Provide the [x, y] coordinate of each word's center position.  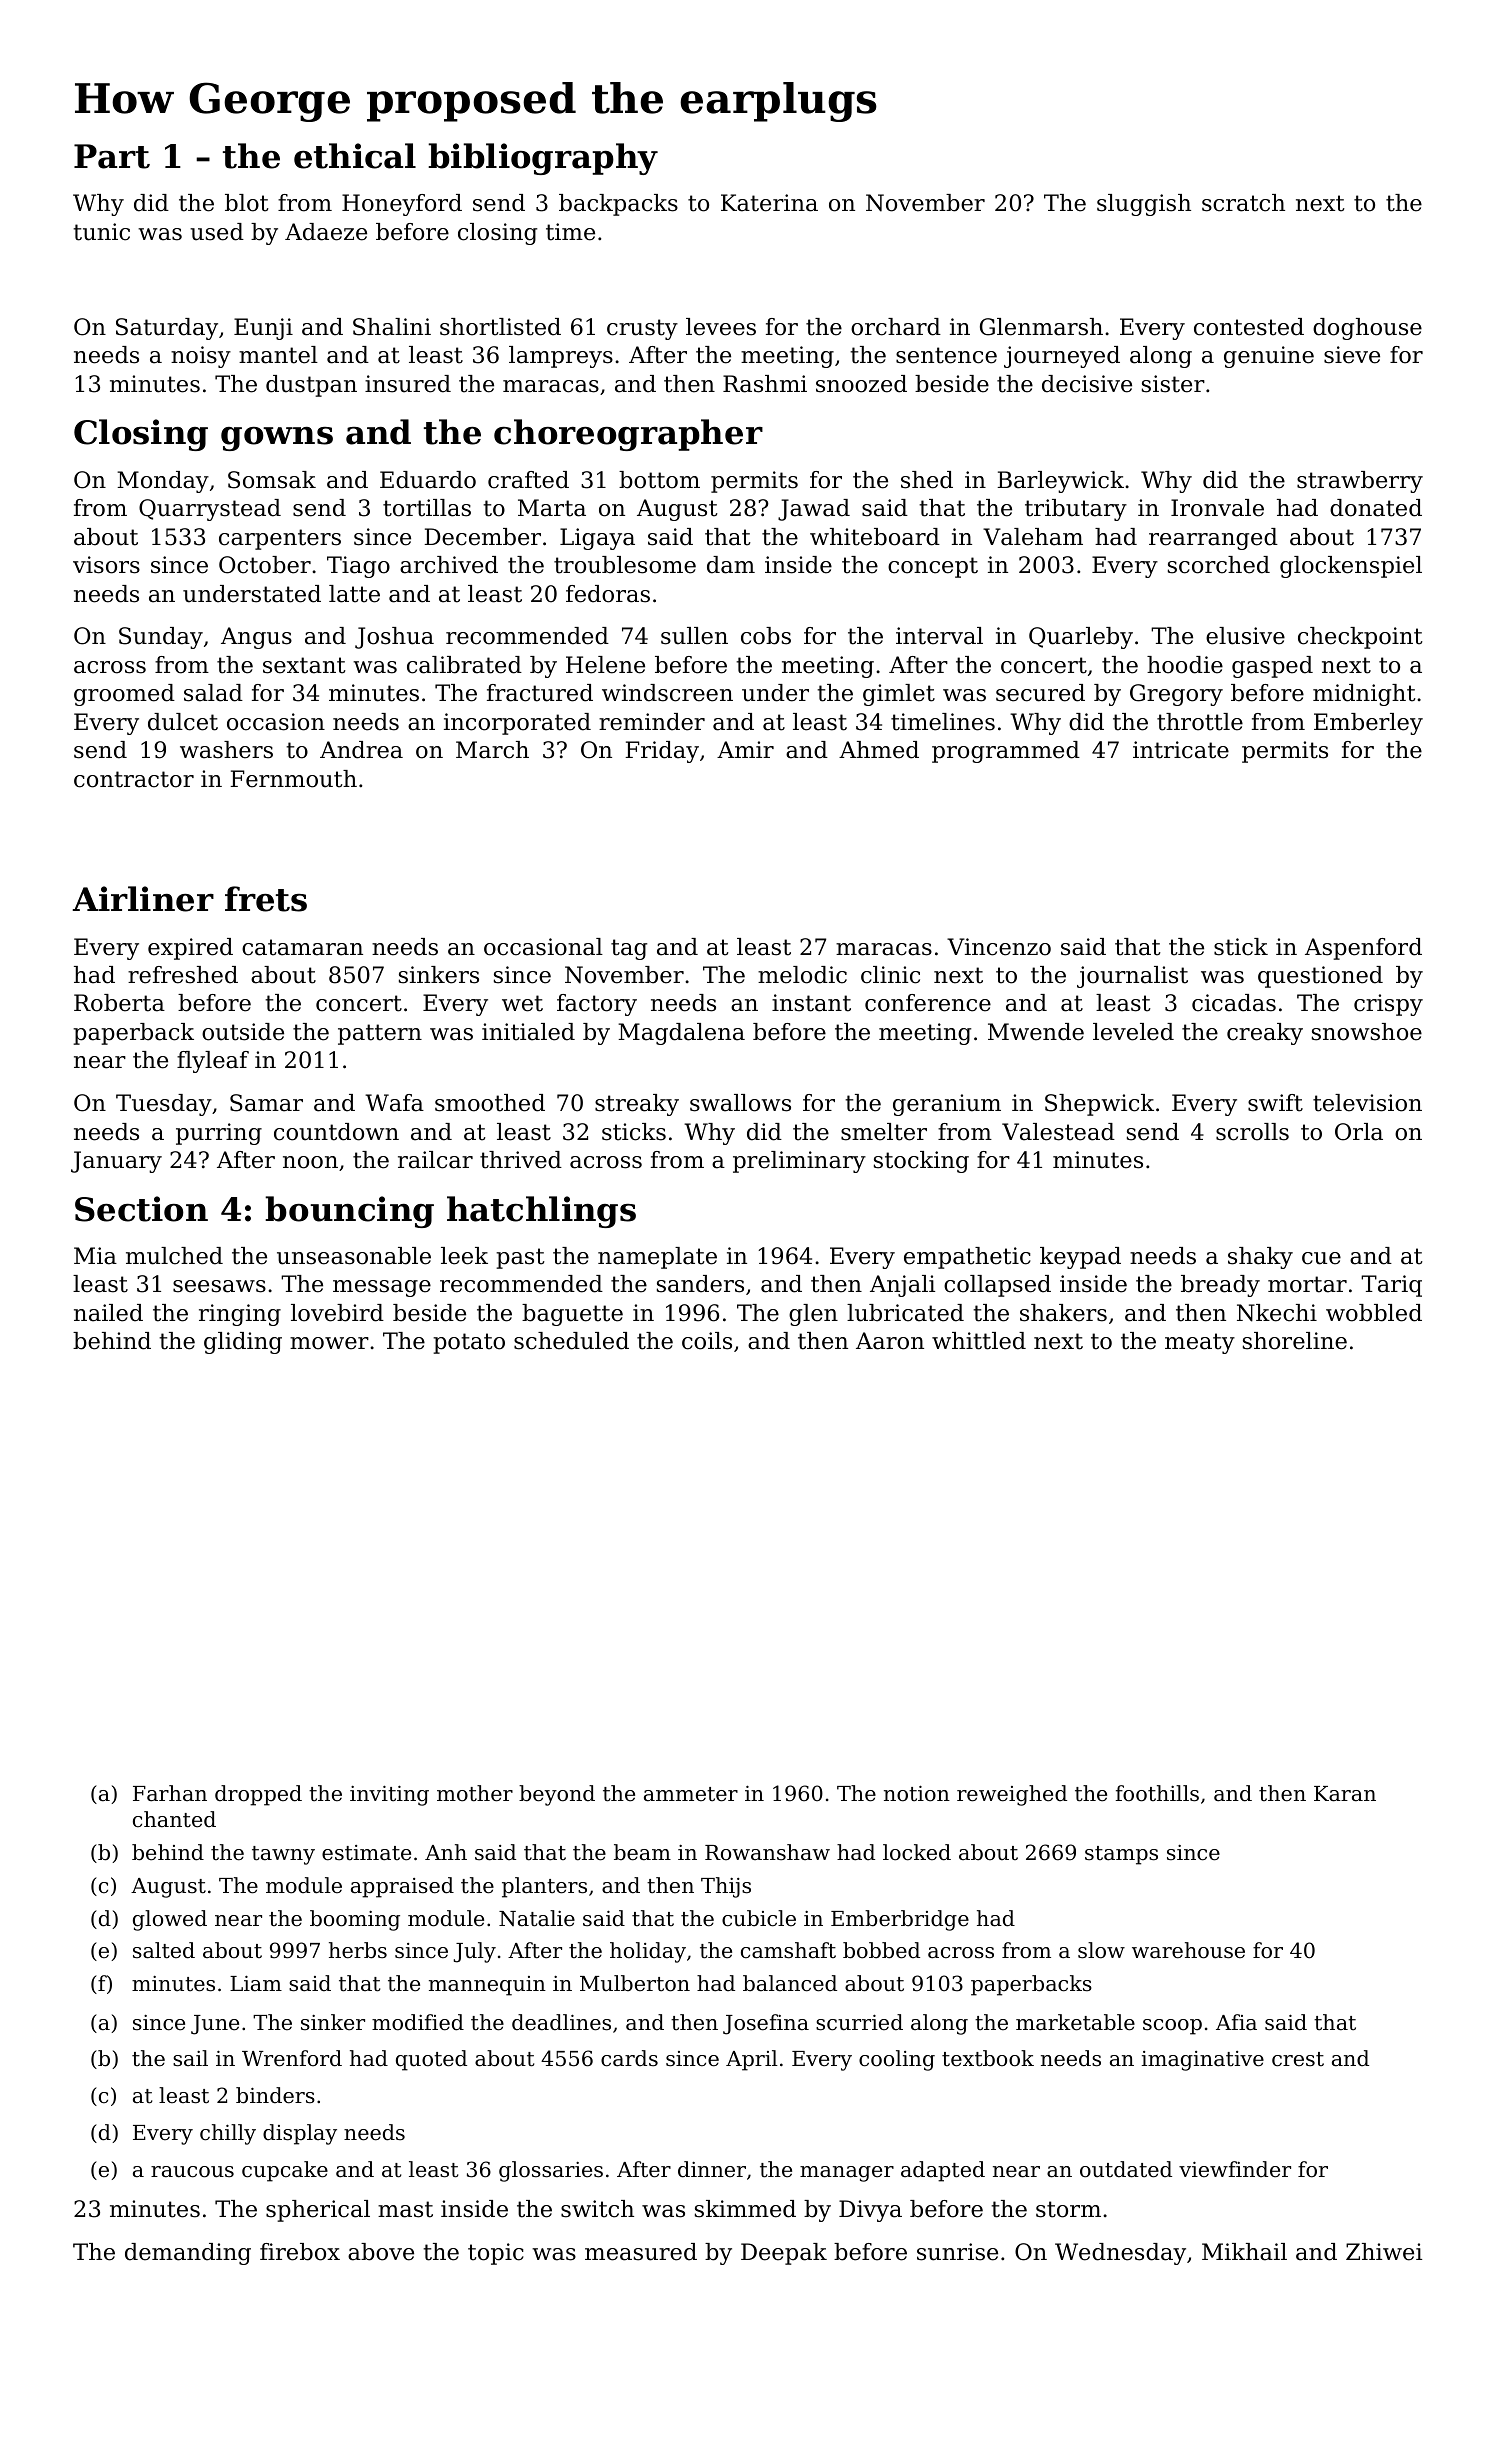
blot [247, 203]
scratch [1243, 203]
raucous [192, 2172]
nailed [108, 1313]
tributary [1076, 510]
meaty [1200, 1343]
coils [707, 1341]
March [492, 750]
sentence [946, 355]
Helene [605, 665]
